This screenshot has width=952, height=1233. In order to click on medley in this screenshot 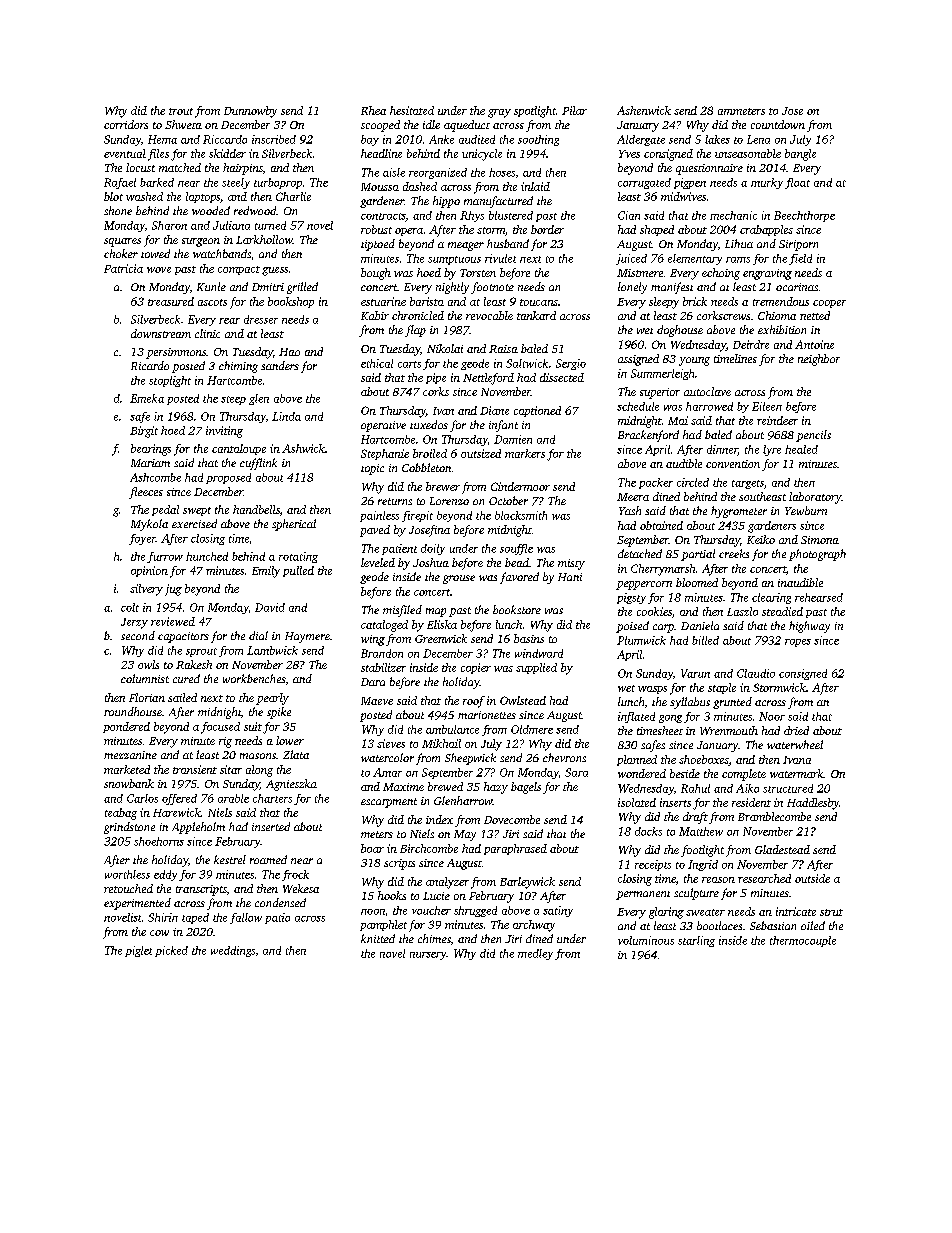, I will do `click(535, 954)`.
